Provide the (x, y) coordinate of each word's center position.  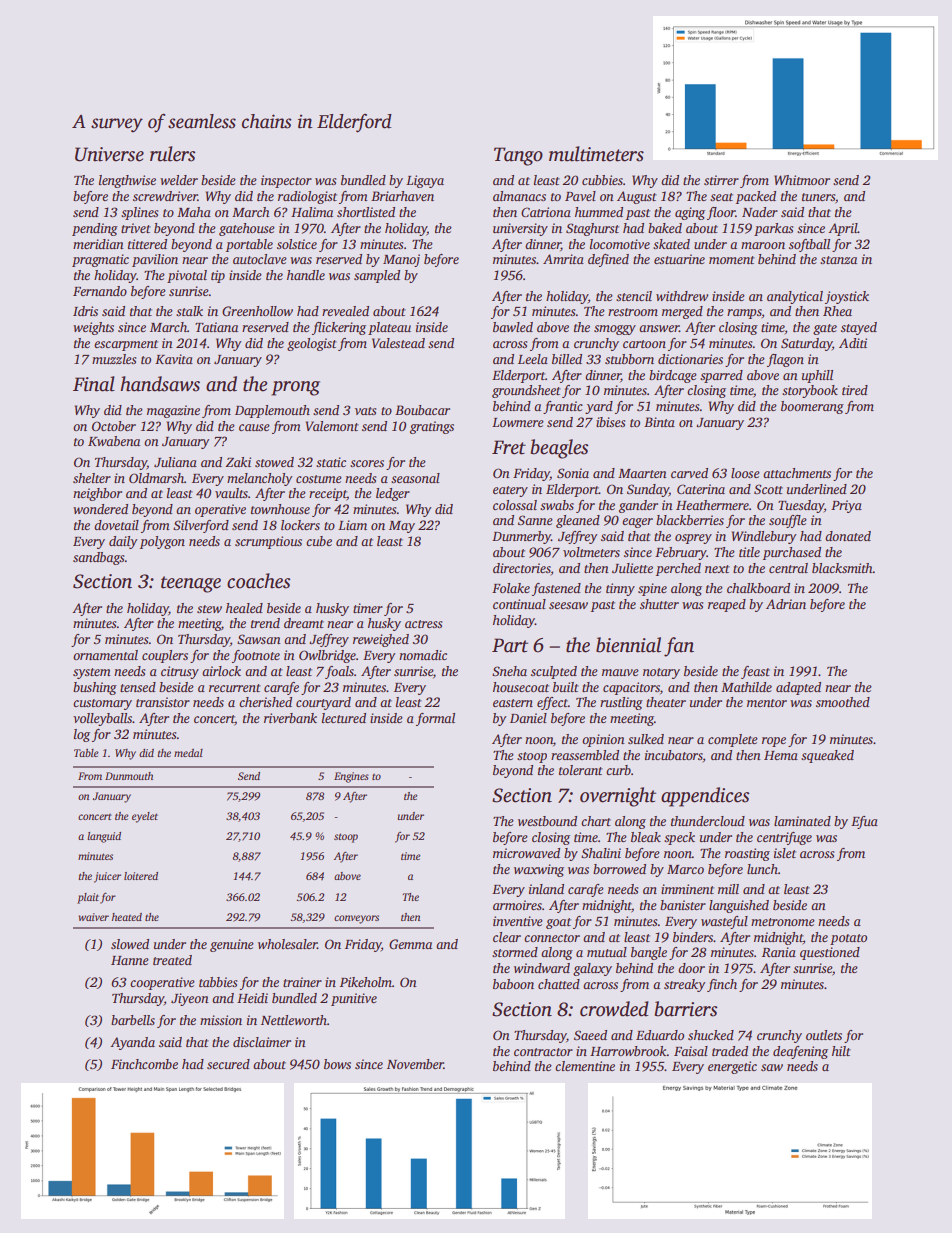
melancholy (259, 479)
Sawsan (259, 639)
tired (855, 390)
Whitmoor (802, 180)
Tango (518, 156)
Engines (351, 777)
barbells (133, 1020)
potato (848, 939)
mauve (620, 672)
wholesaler (288, 944)
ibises (610, 422)
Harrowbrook (628, 1051)
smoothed (843, 702)
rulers (172, 154)
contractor (543, 1052)
